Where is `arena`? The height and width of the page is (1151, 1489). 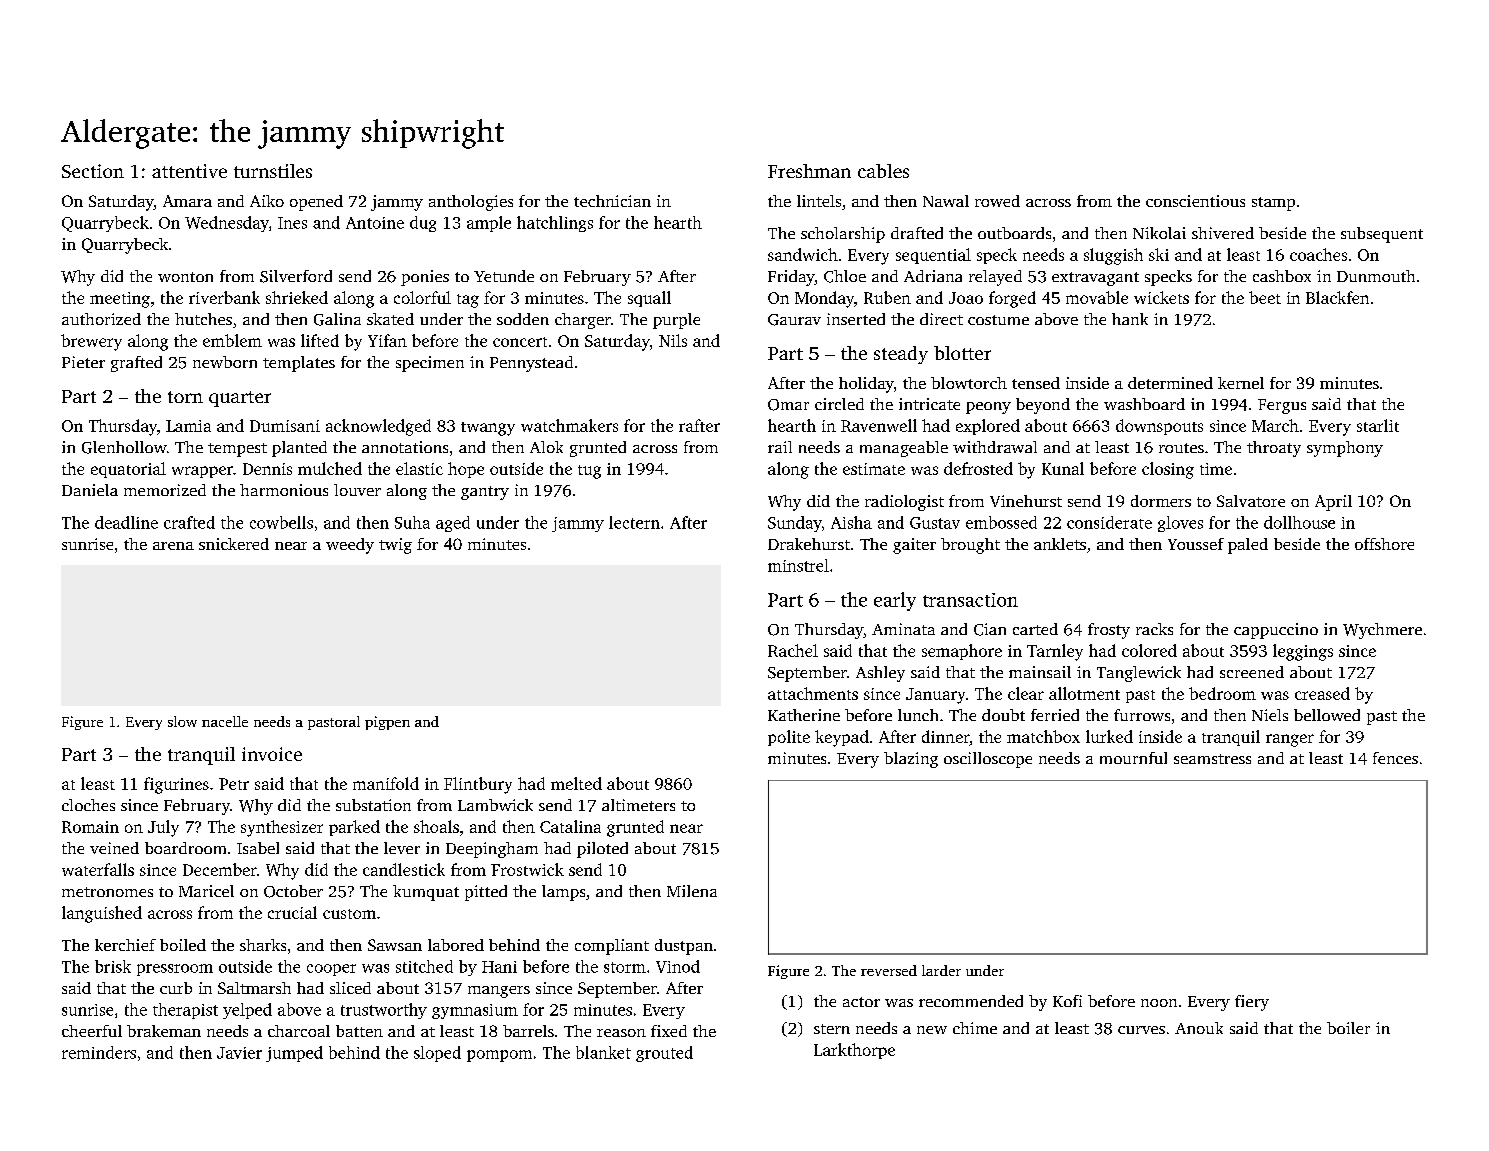 arena is located at coordinates (173, 546).
